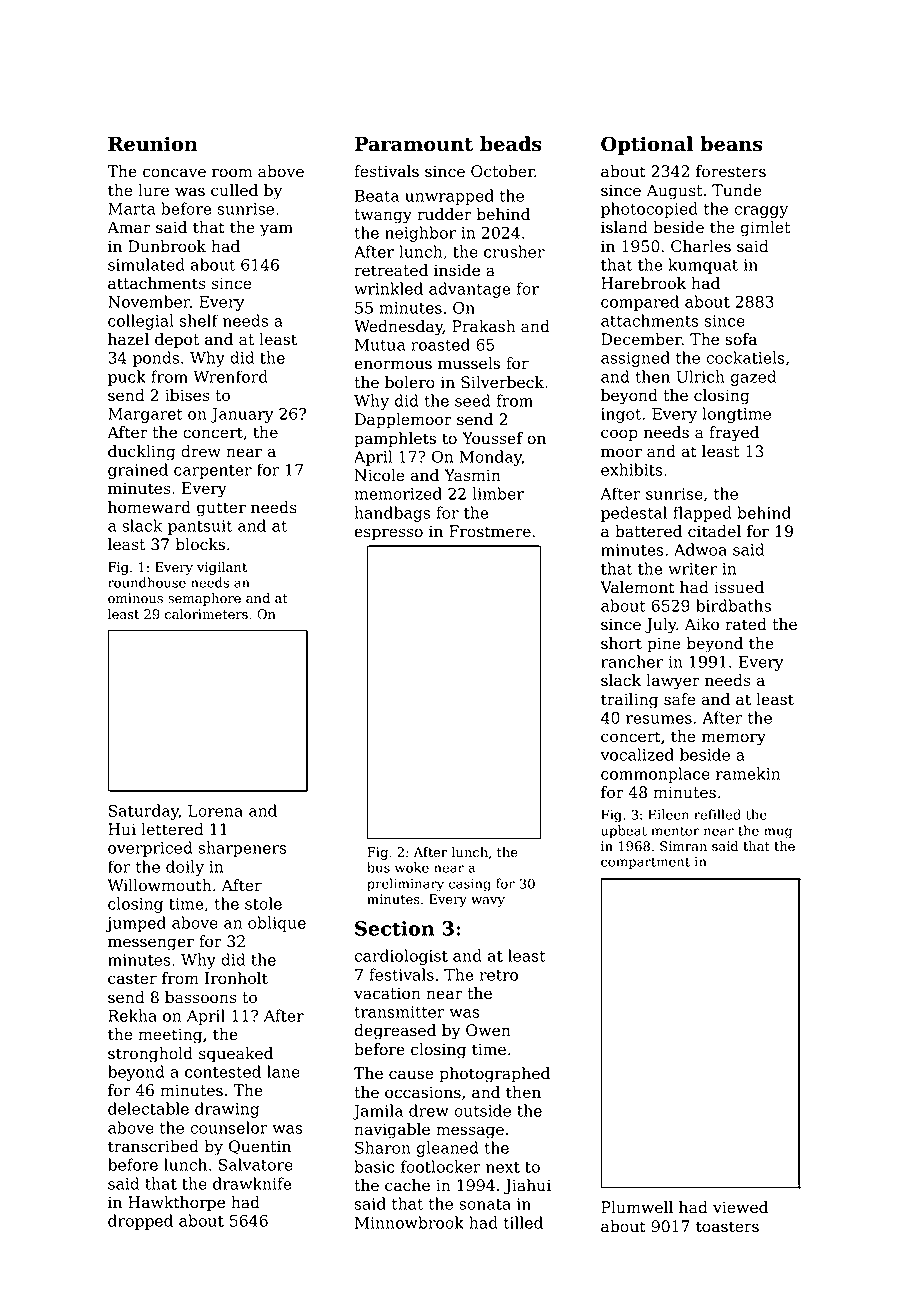 The width and height of the document is (908, 1316). I want to click on grained, so click(138, 471).
